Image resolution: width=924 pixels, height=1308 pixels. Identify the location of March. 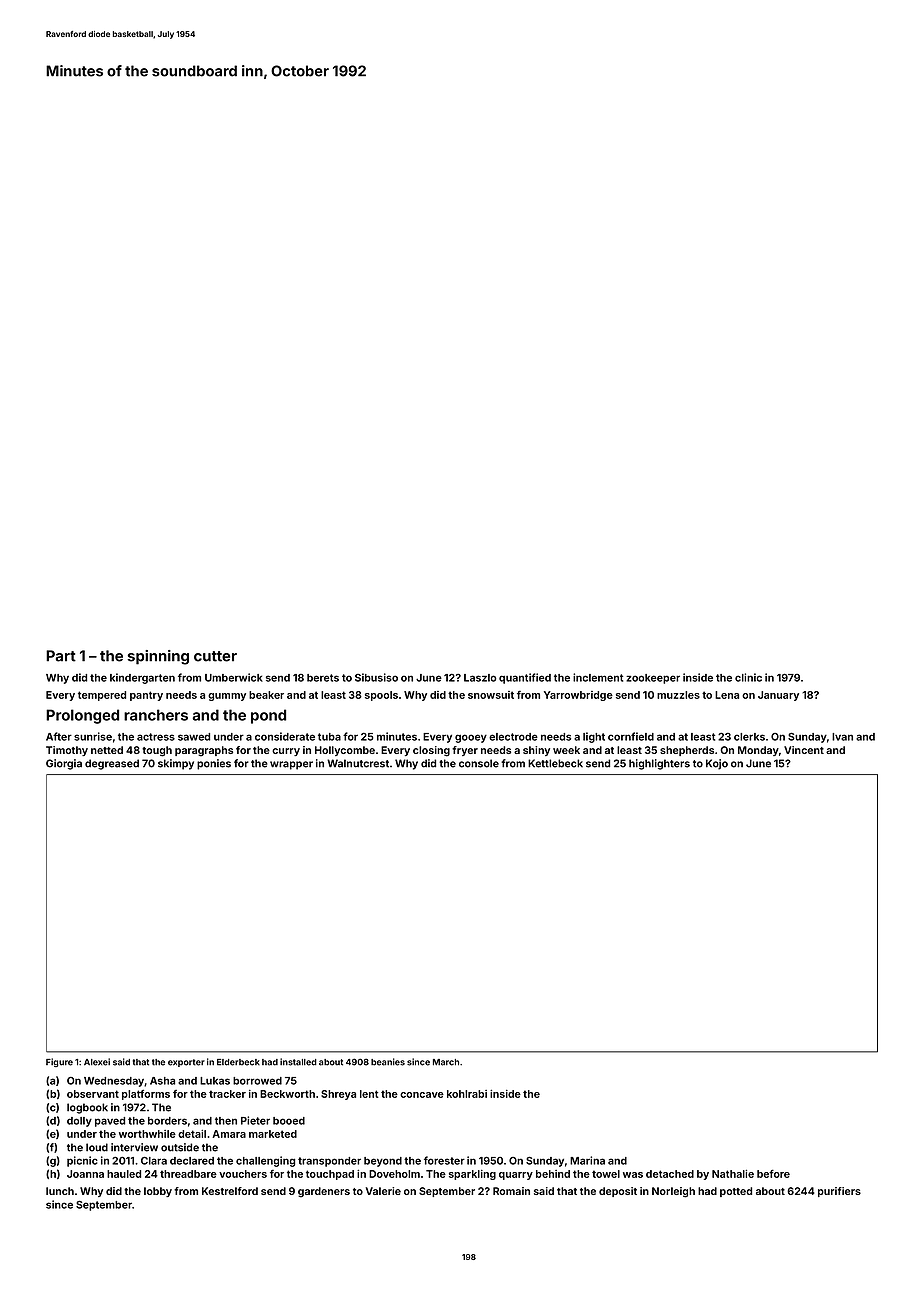
(446, 1062).
